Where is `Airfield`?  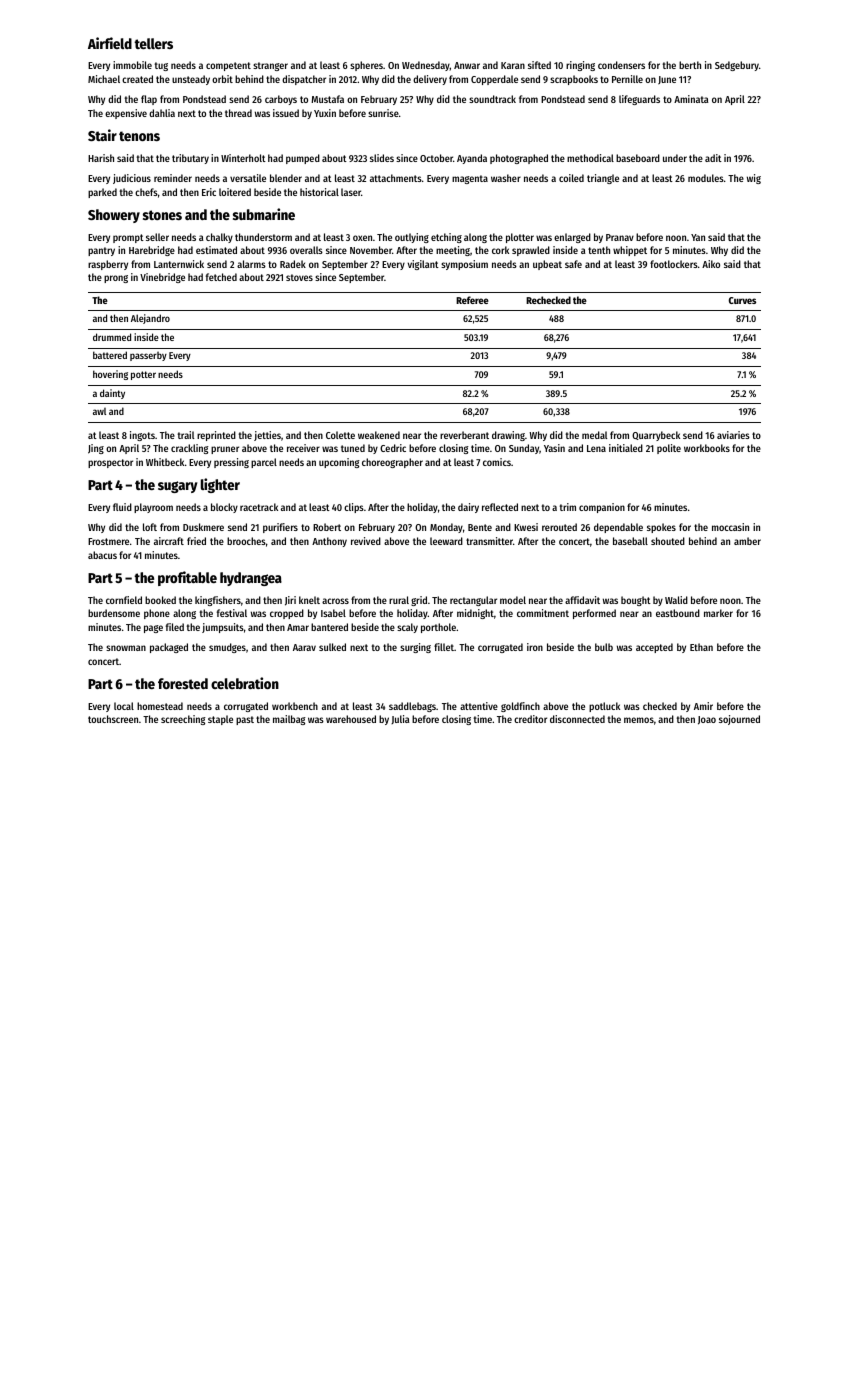
Airfield is located at coordinates (110, 43).
